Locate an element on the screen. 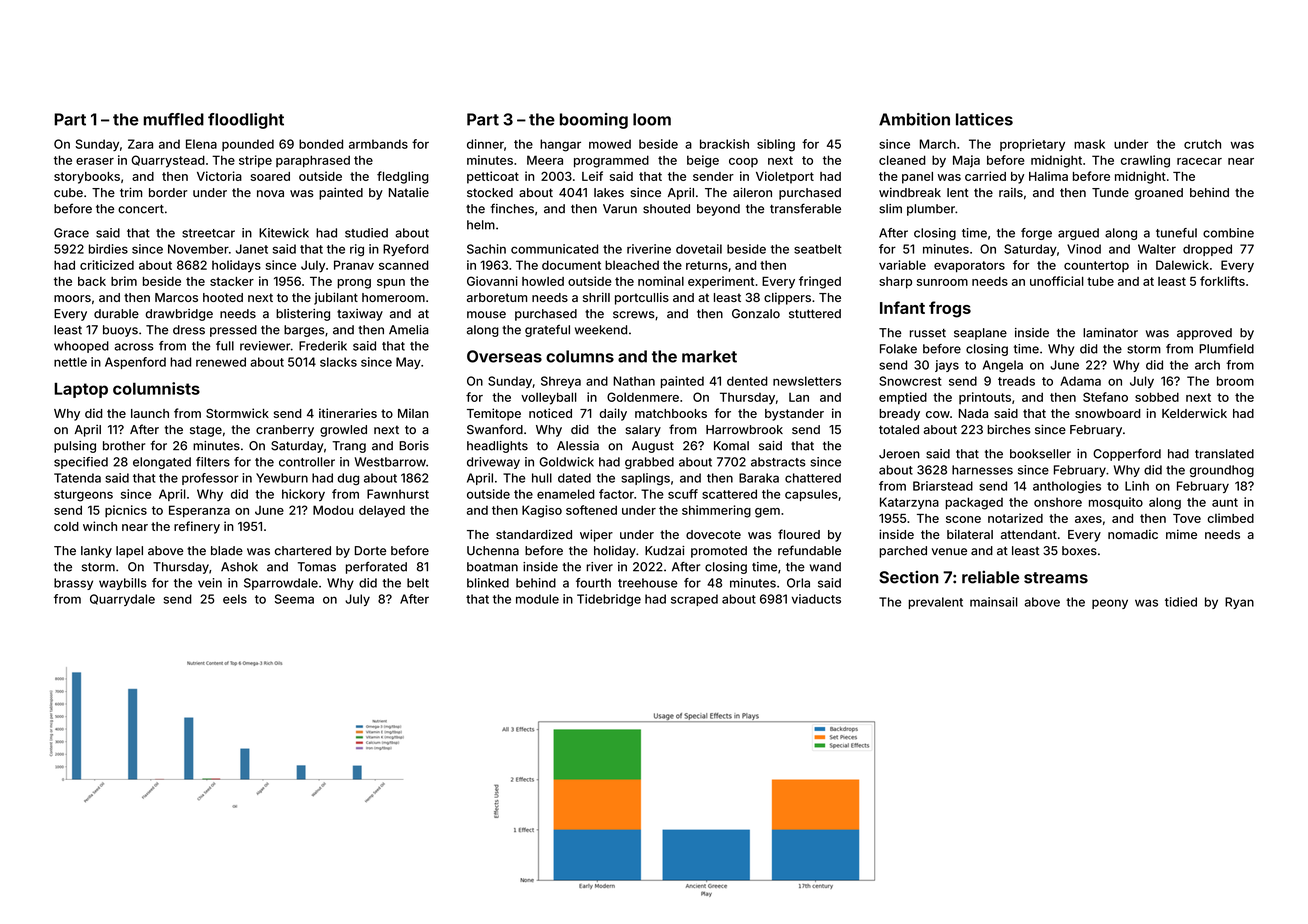 This screenshot has height=924, width=1308. Overseas is located at coordinates (504, 356).
